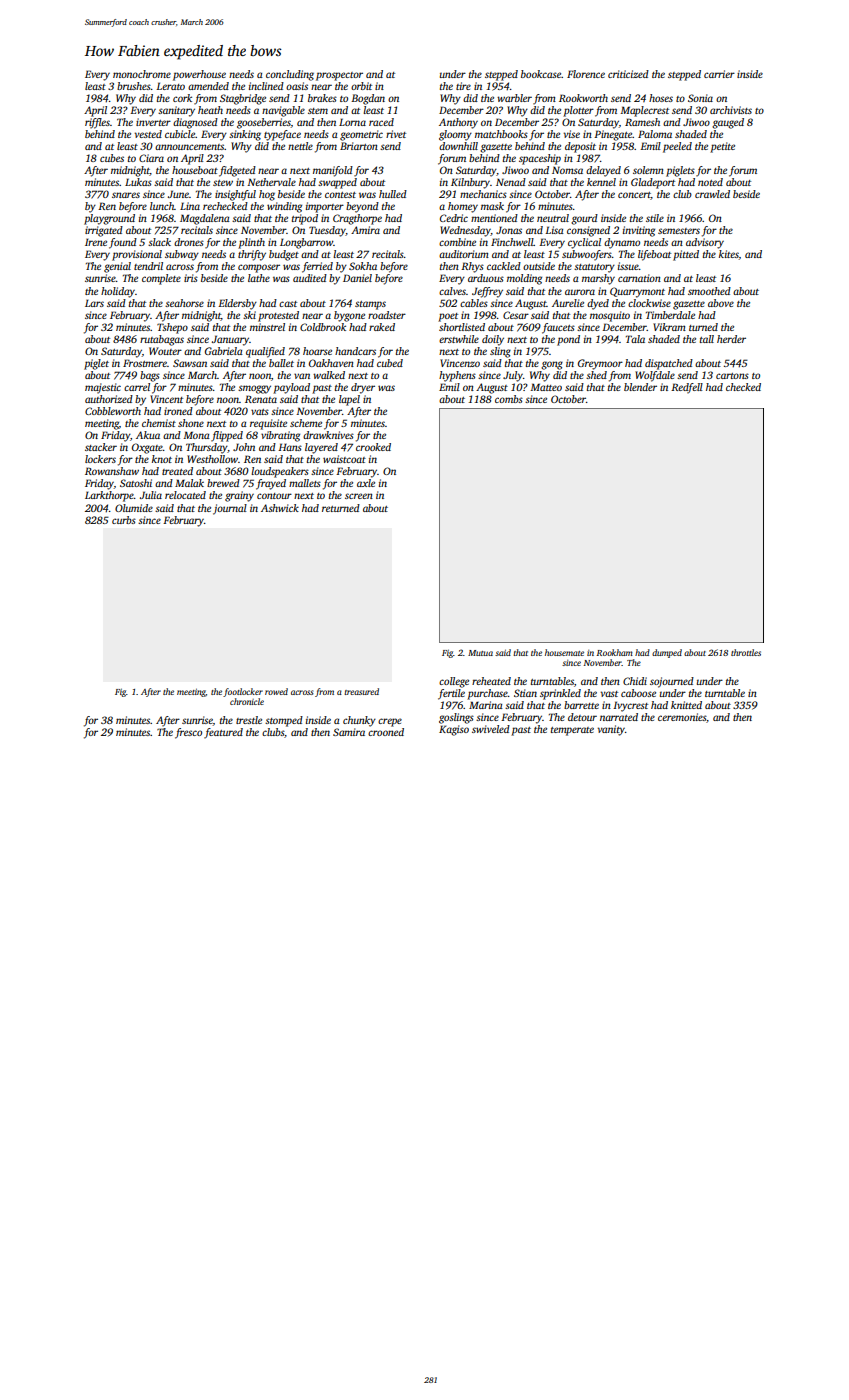  Describe the element at coordinates (112, 471) in the document. I see `Rowanshaw` at that location.
